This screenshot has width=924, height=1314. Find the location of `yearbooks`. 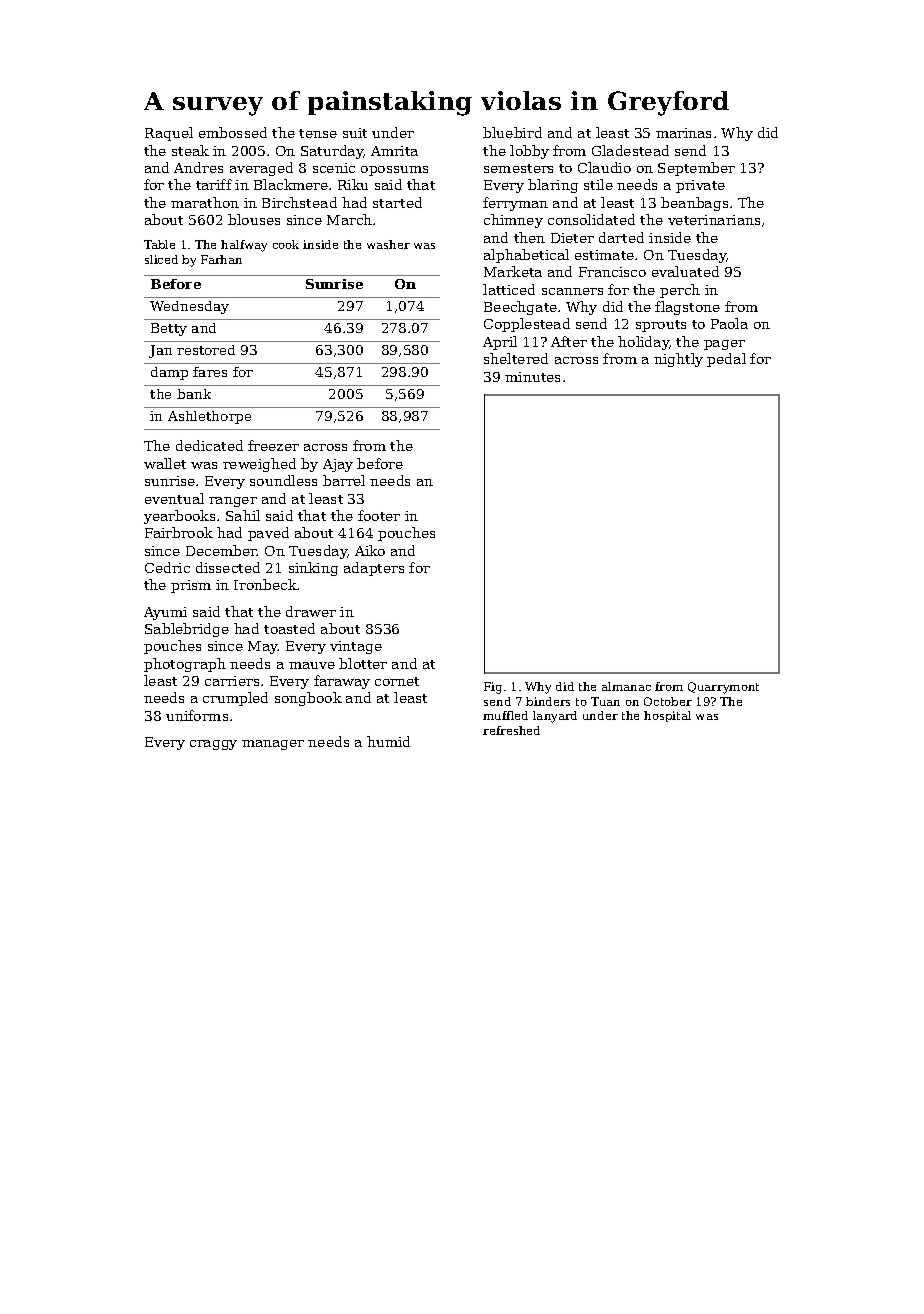

yearbooks is located at coordinates (179, 517).
